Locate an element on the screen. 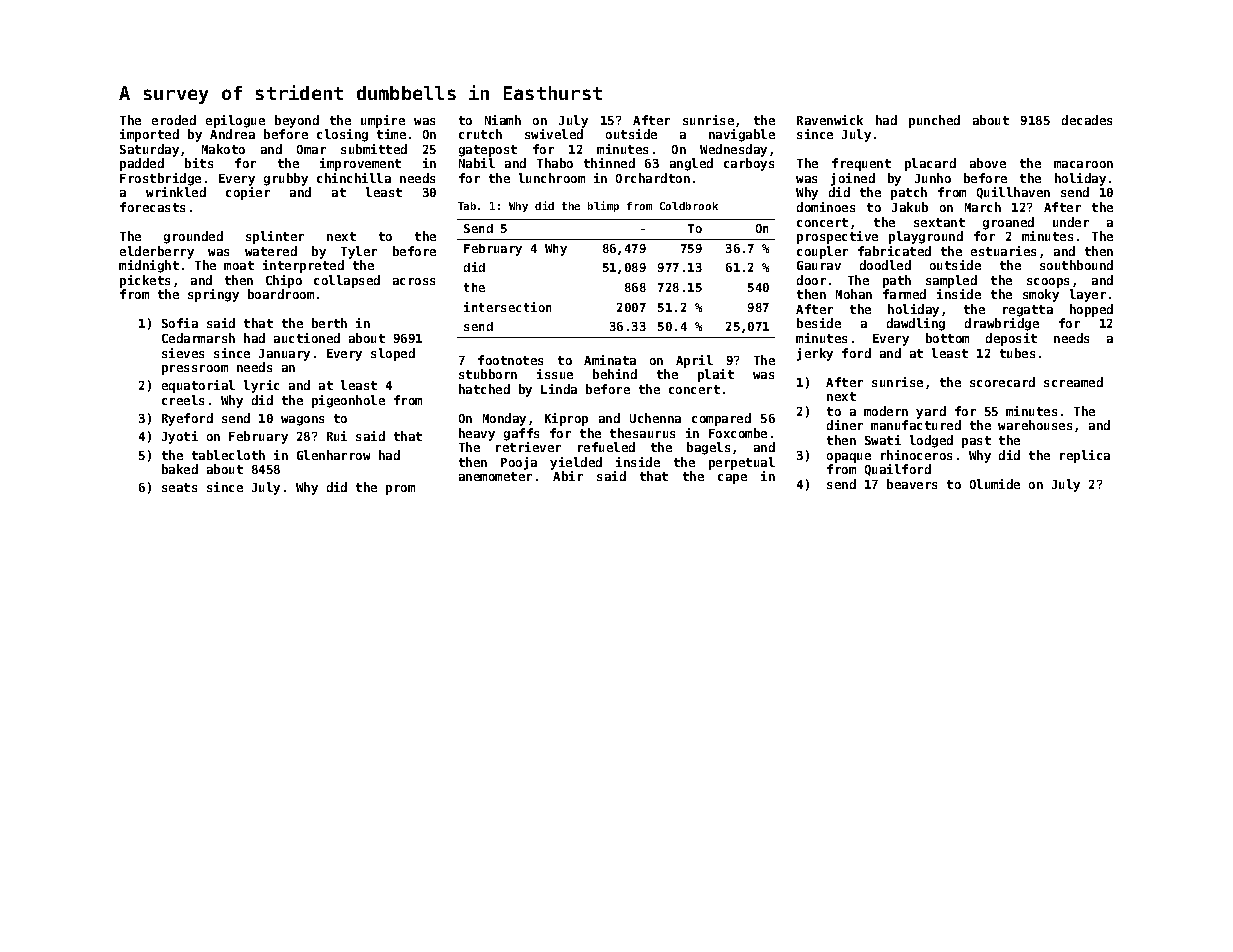  screamed is located at coordinates (1073, 382).
